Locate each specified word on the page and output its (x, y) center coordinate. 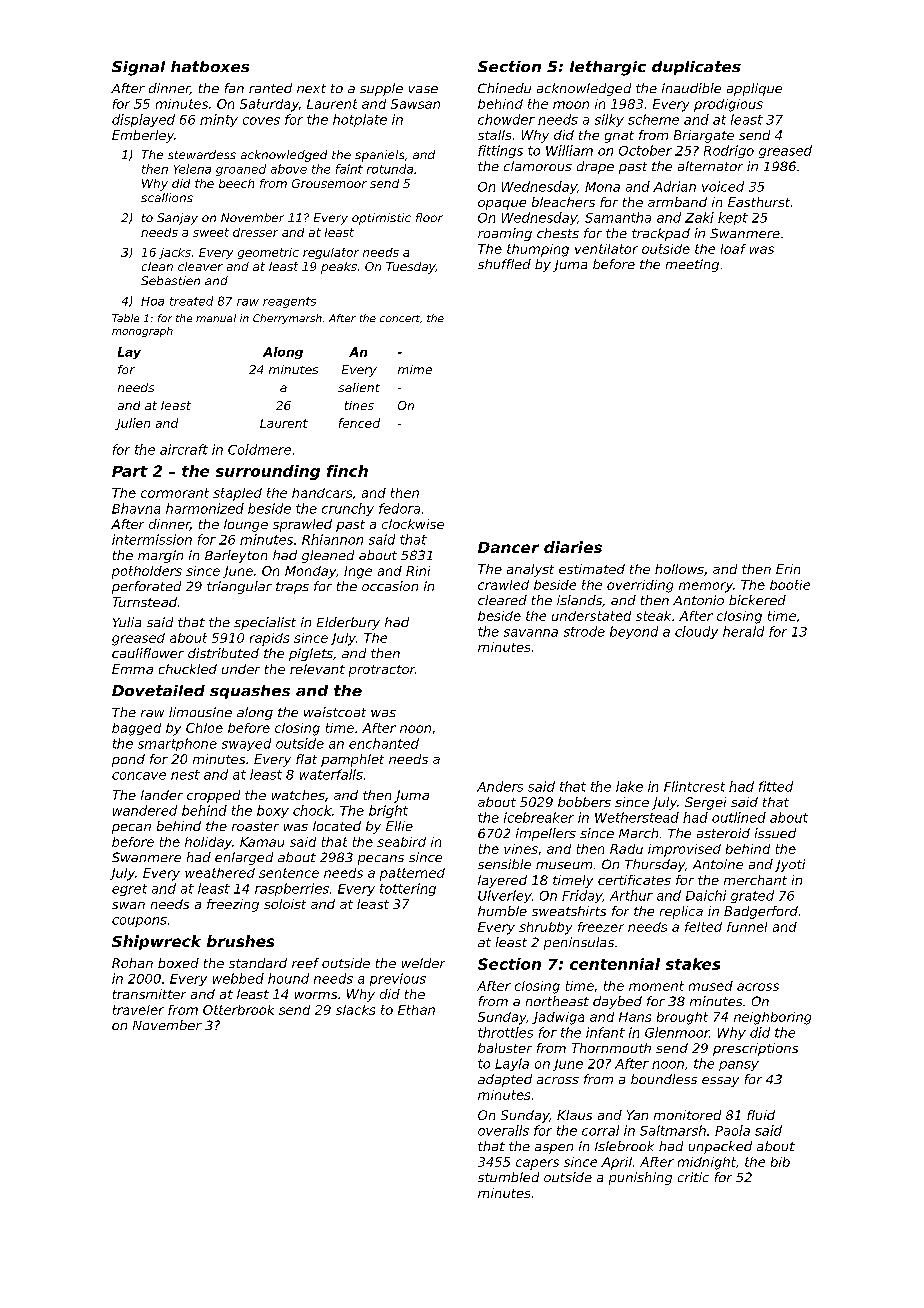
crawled (503, 585)
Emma (132, 669)
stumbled (508, 1177)
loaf (733, 249)
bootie (790, 585)
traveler (138, 1010)
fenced (359, 423)
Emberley (143, 136)
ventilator (606, 249)
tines (359, 405)
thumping (538, 250)
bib (780, 1162)
